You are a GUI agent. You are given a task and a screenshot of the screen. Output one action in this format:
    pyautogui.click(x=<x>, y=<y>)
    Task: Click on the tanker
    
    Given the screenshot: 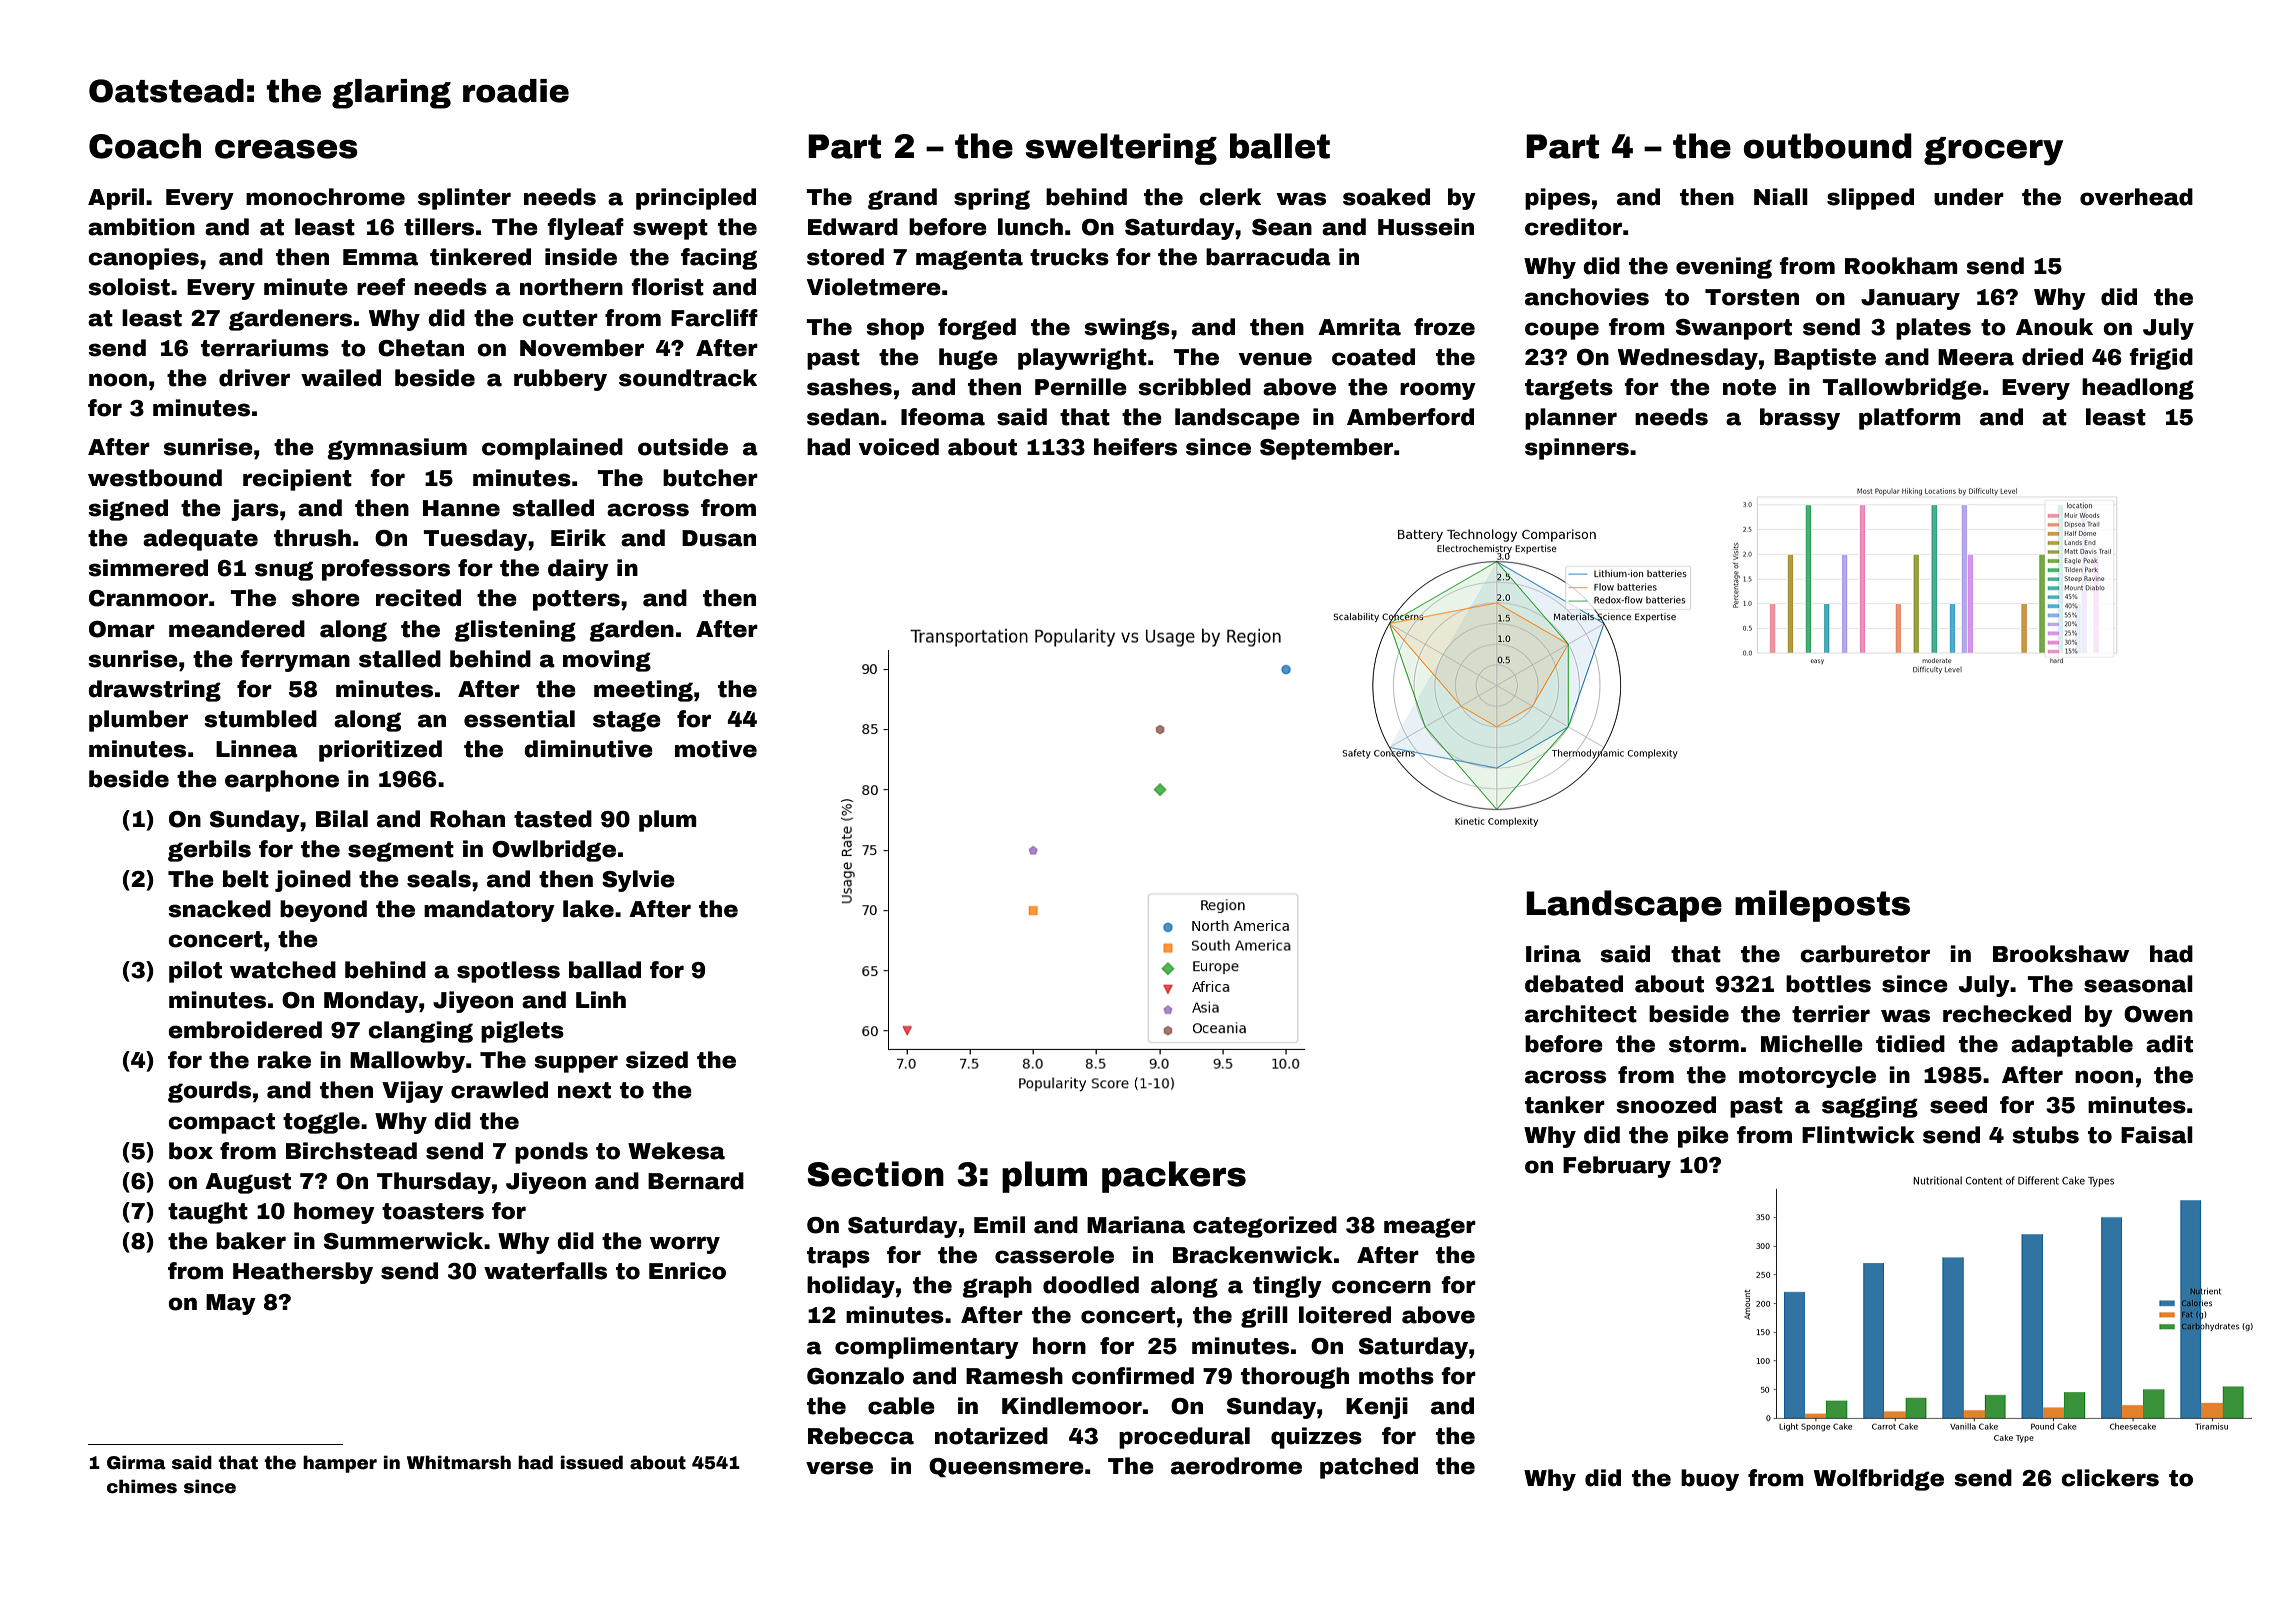 What is the action you would take?
    pyautogui.click(x=1565, y=1105)
